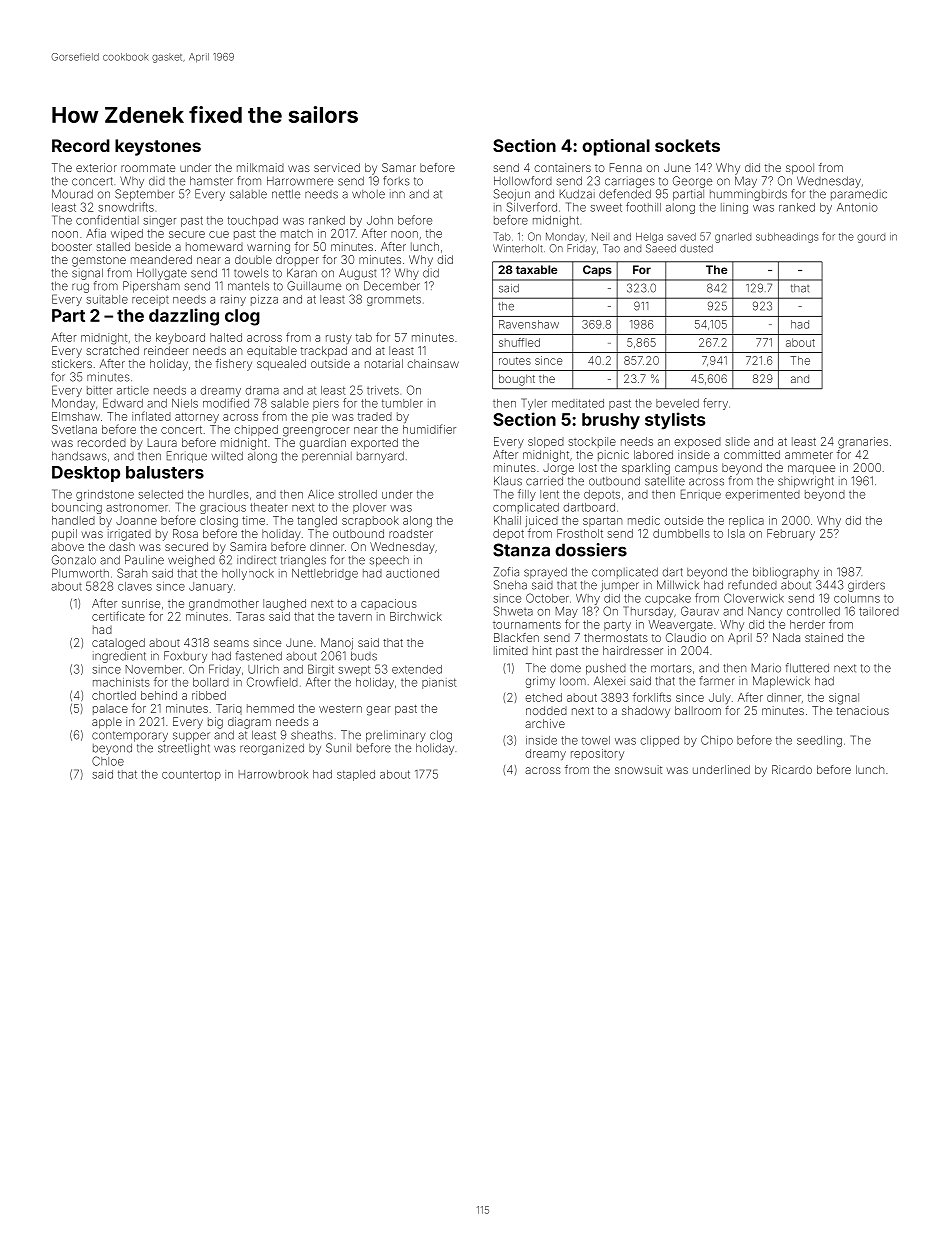 The height and width of the image is (1233, 952). I want to click on snowsuit, so click(638, 769).
